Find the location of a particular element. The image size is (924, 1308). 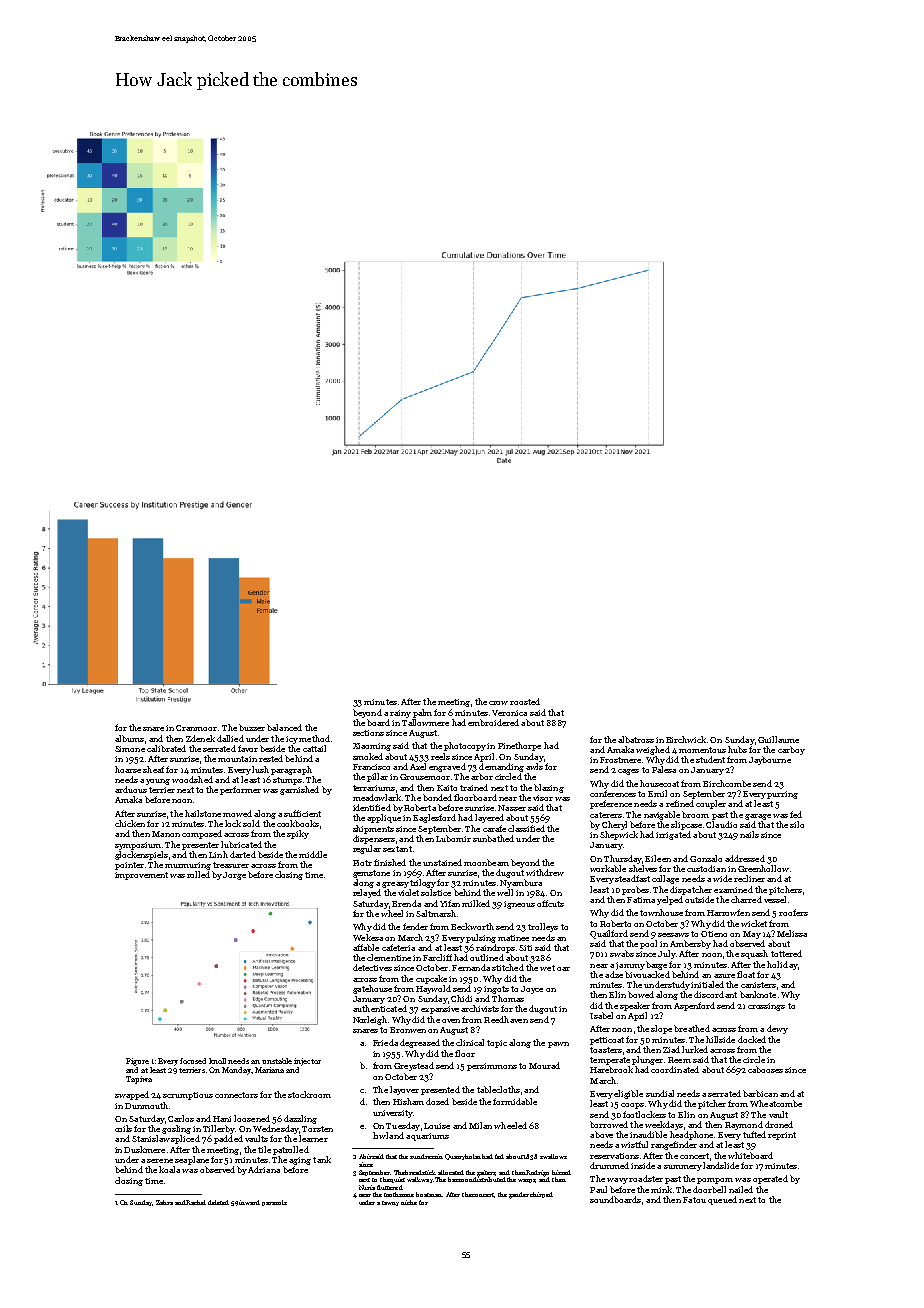

unstable is located at coordinates (277, 1061).
